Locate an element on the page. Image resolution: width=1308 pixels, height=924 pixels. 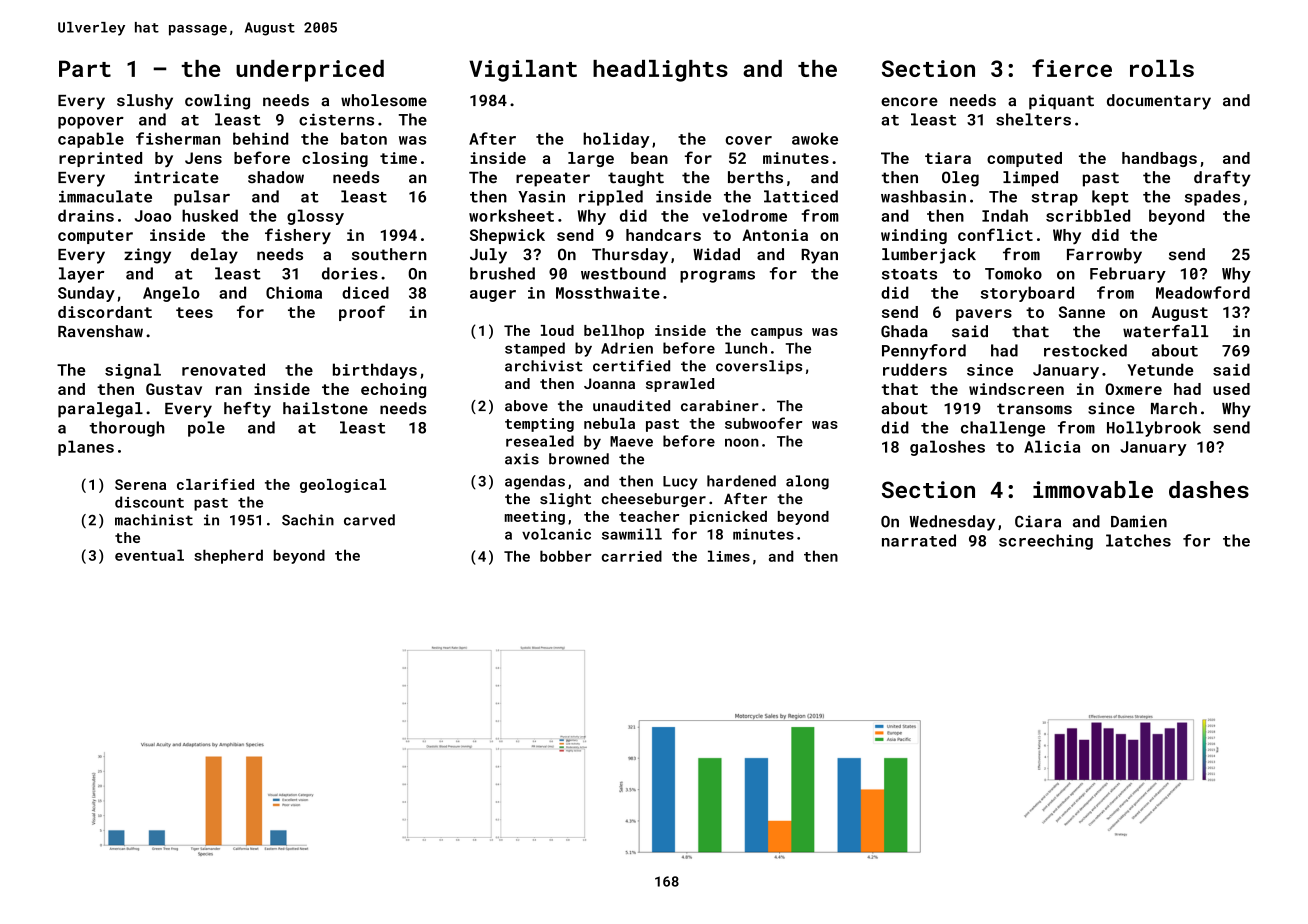
underpriced is located at coordinates (310, 71).
